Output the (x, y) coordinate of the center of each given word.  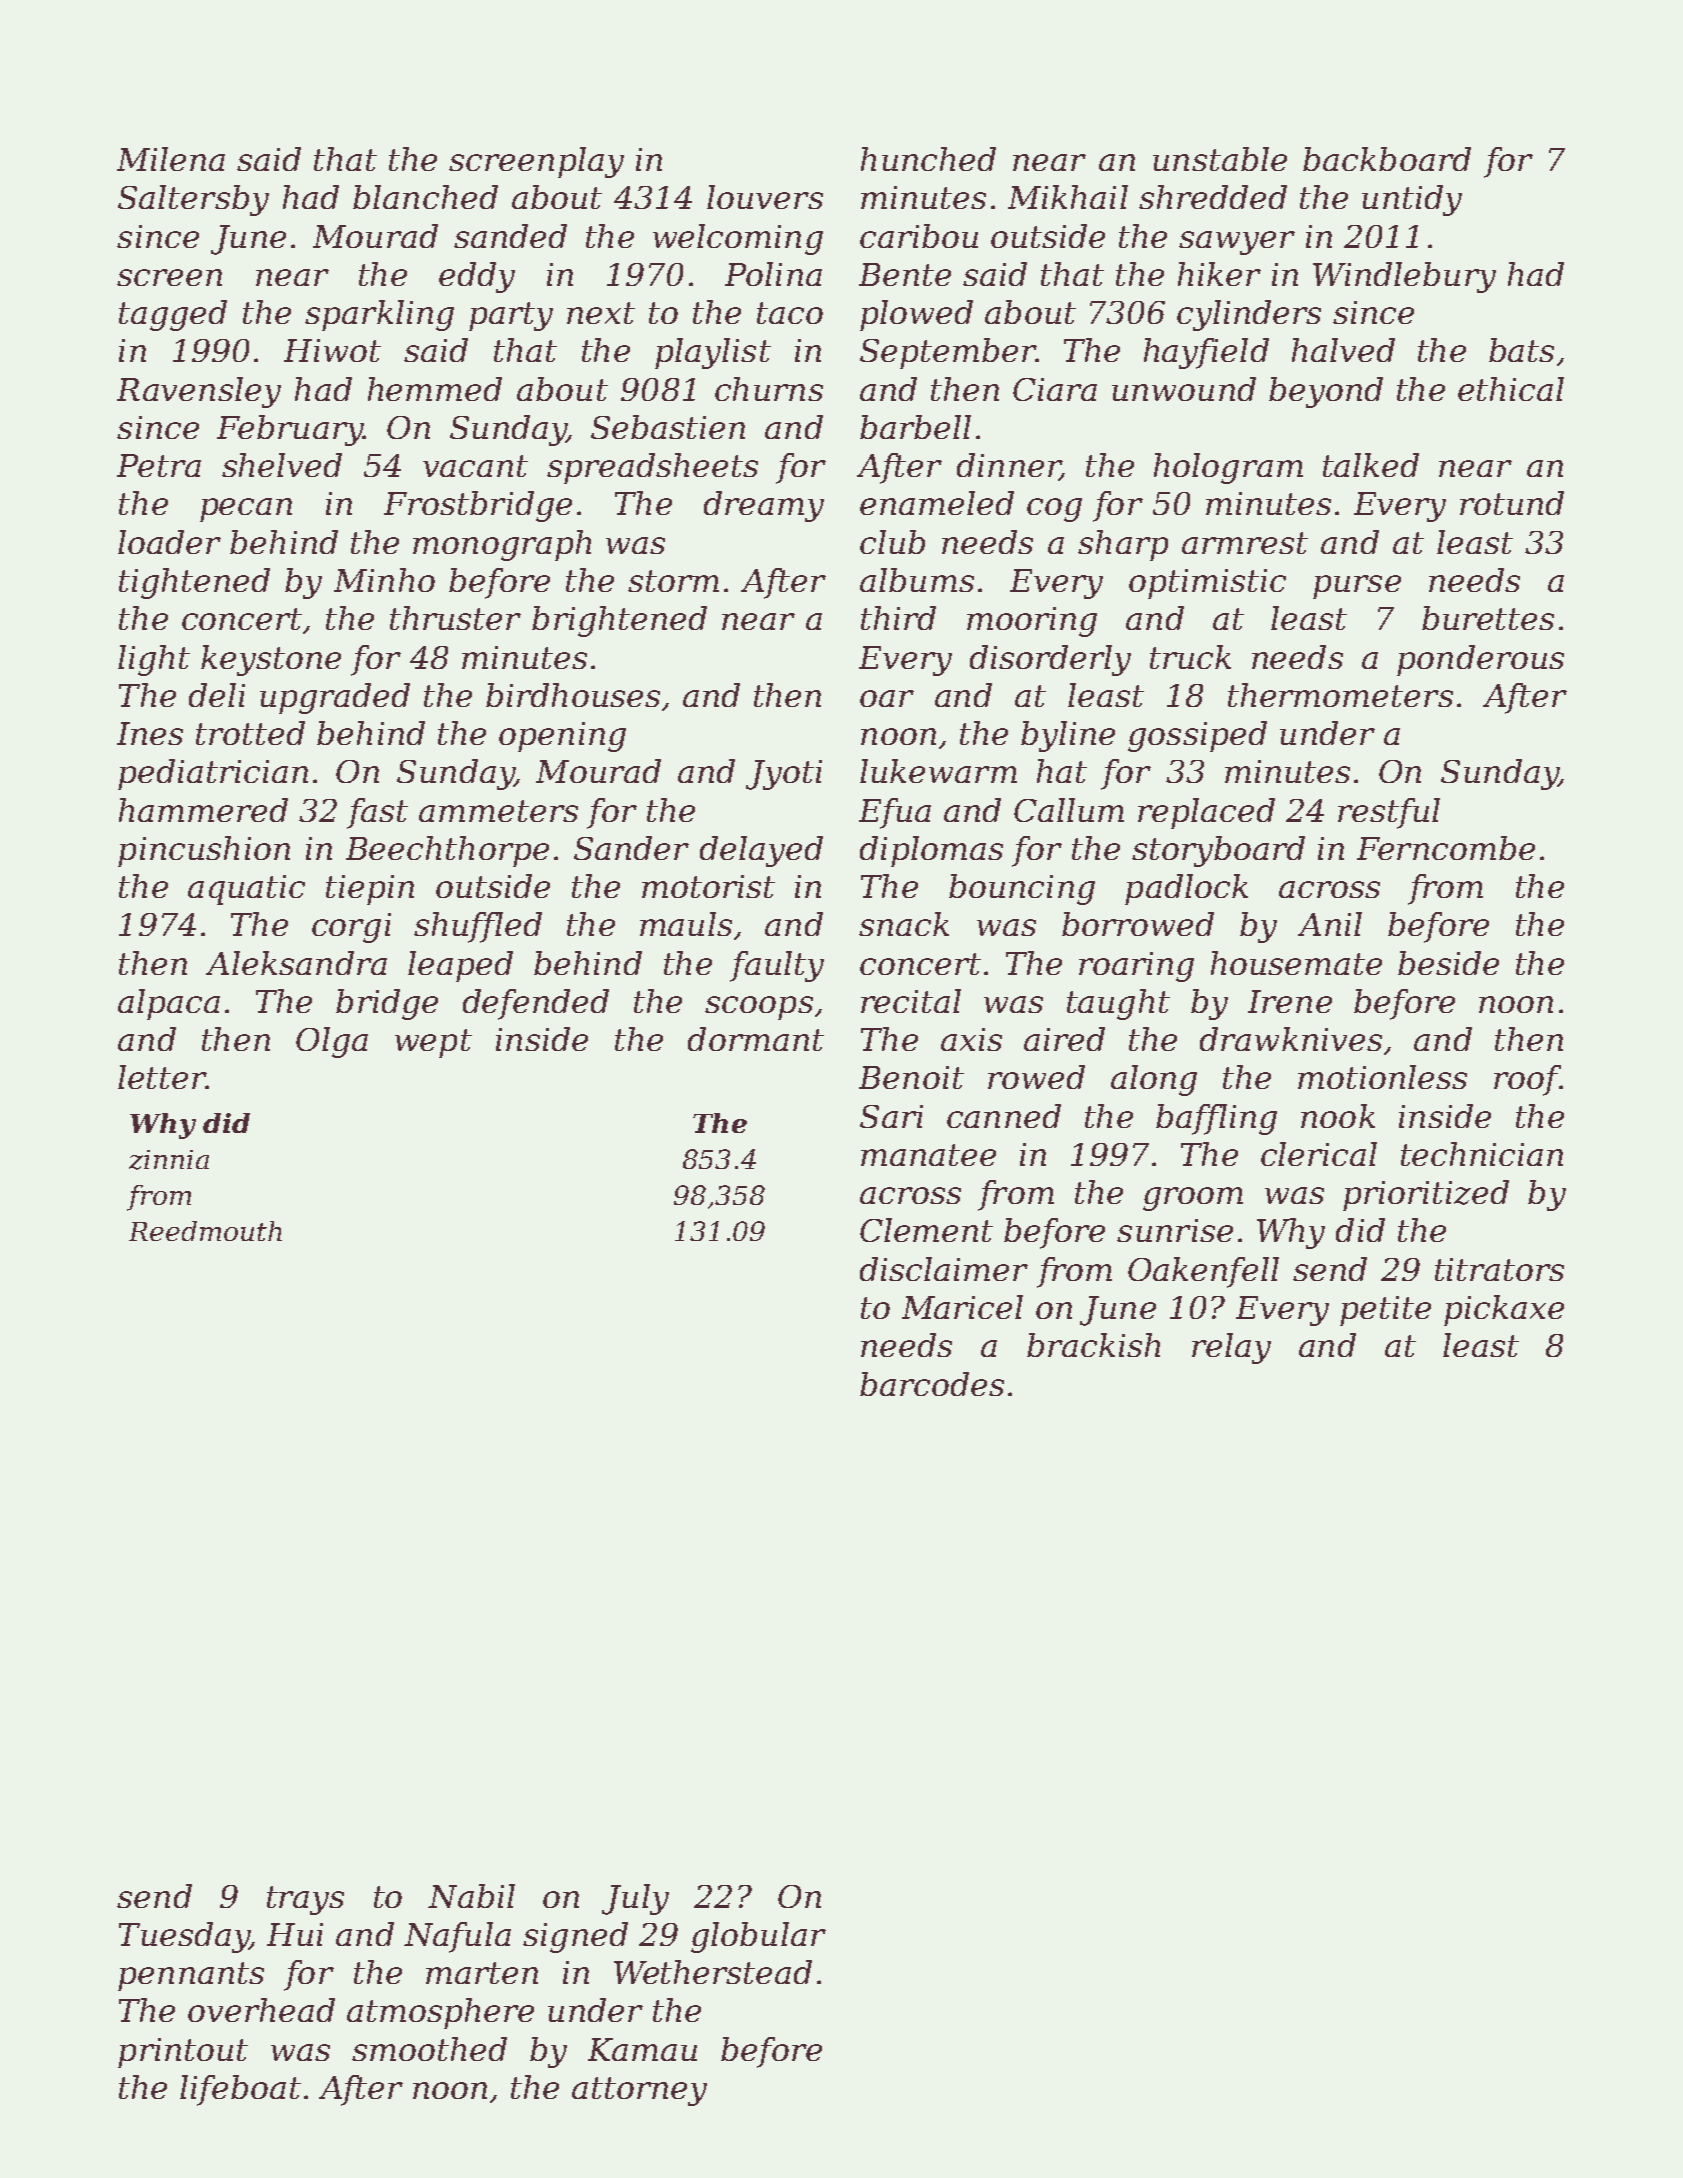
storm (673, 581)
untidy (1412, 200)
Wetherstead (713, 1972)
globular (758, 1937)
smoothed (429, 2049)
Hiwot (332, 350)
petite (1385, 1311)
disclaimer (944, 1269)
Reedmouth (205, 1231)
